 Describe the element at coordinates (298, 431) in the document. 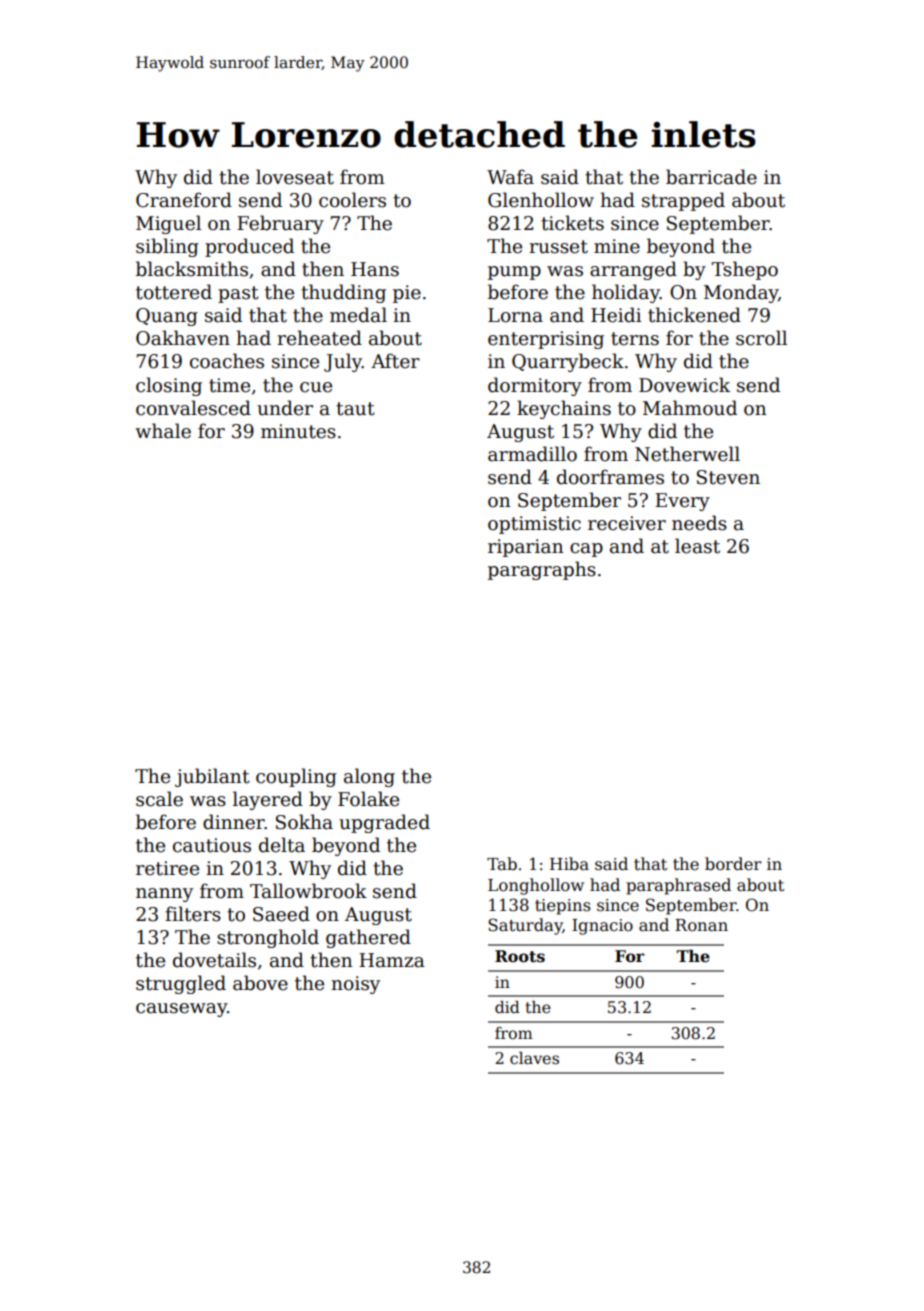

I see `minutes` at that location.
